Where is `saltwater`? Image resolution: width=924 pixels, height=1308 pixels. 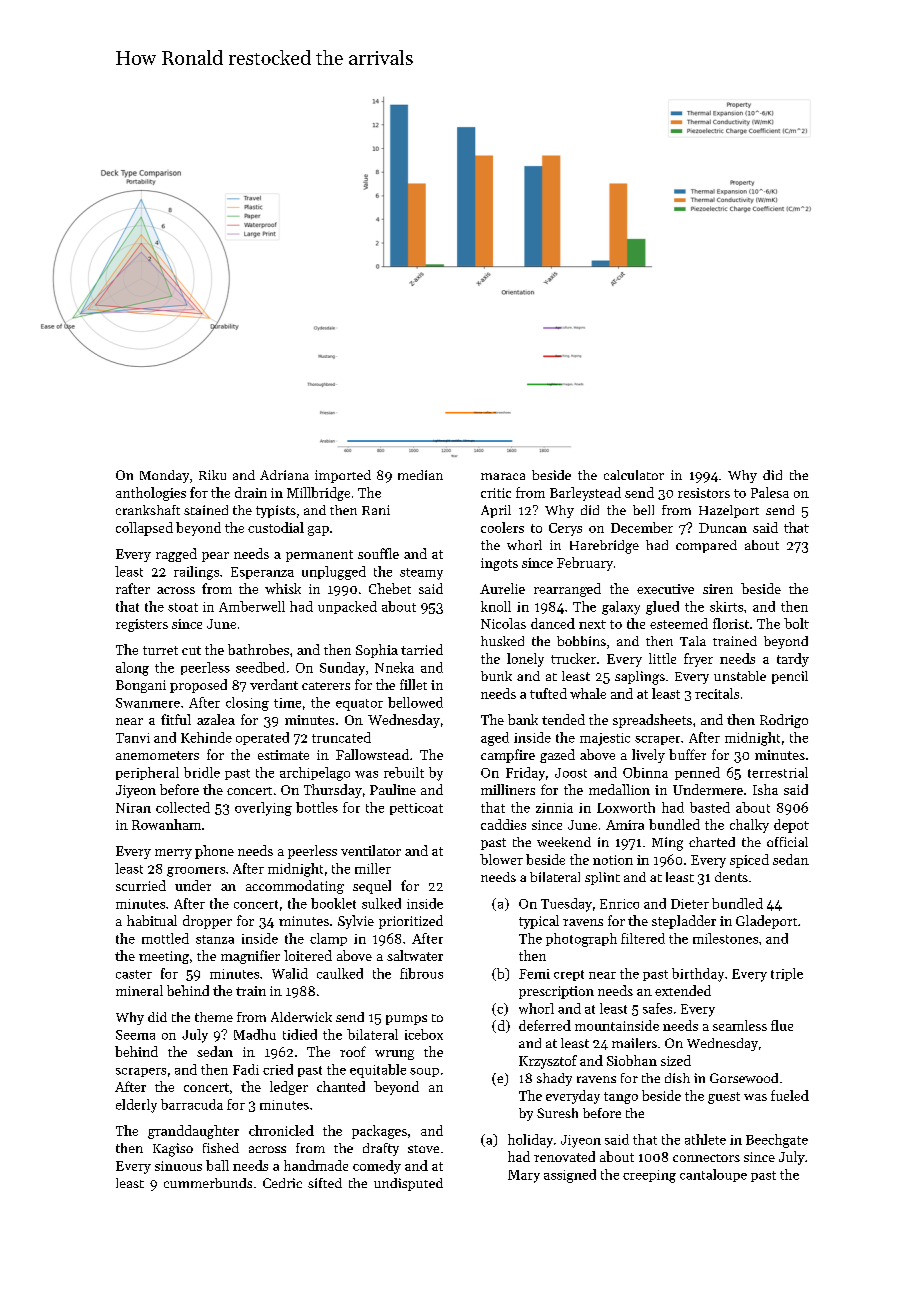 saltwater is located at coordinates (415, 955).
